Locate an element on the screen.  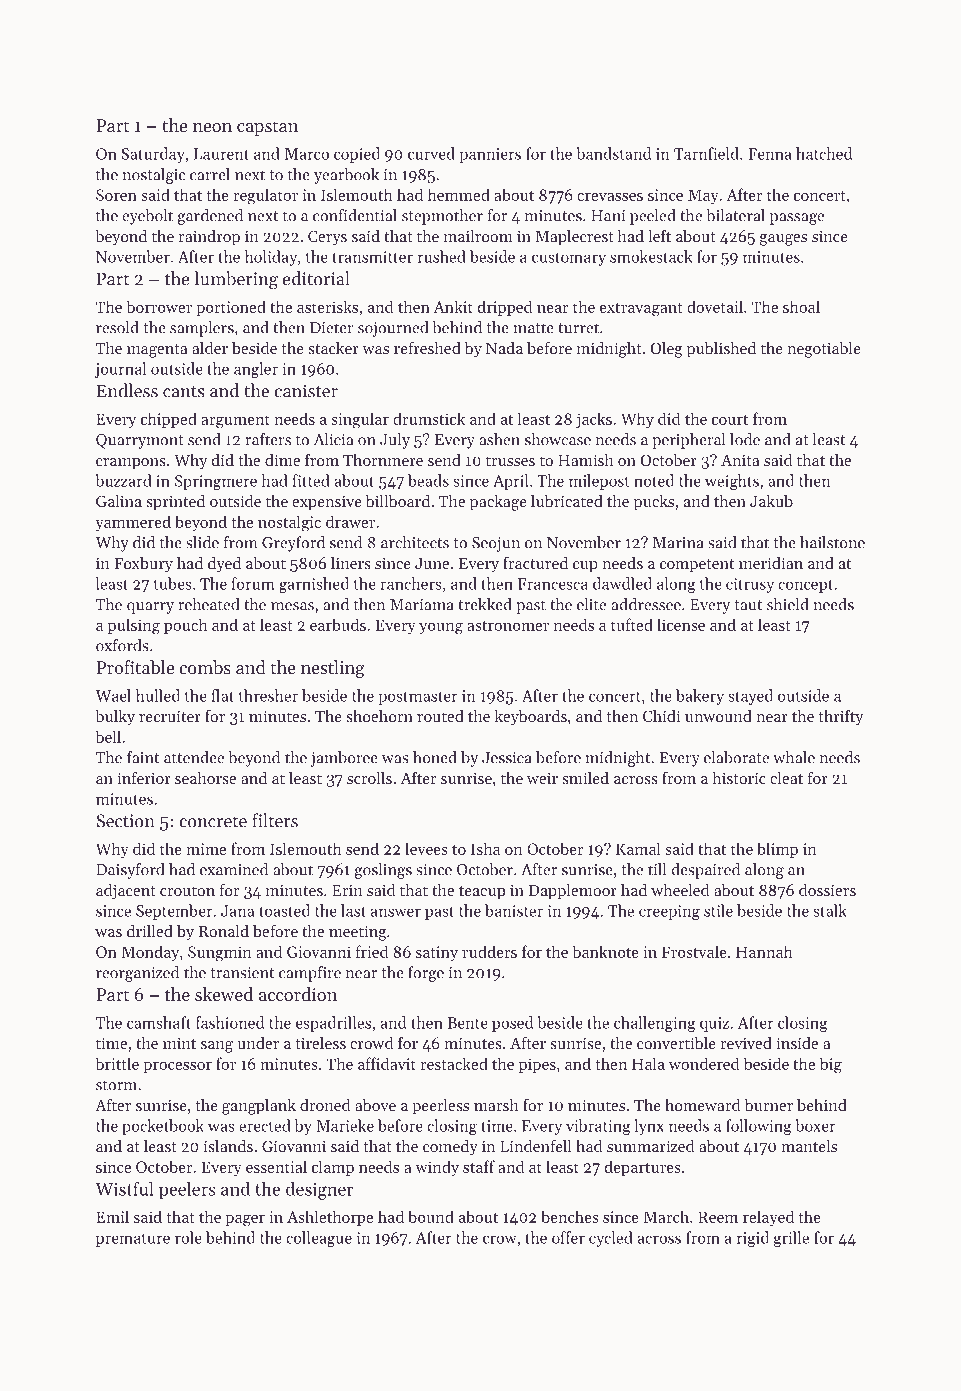
despaired is located at coordinates (705, 871).
